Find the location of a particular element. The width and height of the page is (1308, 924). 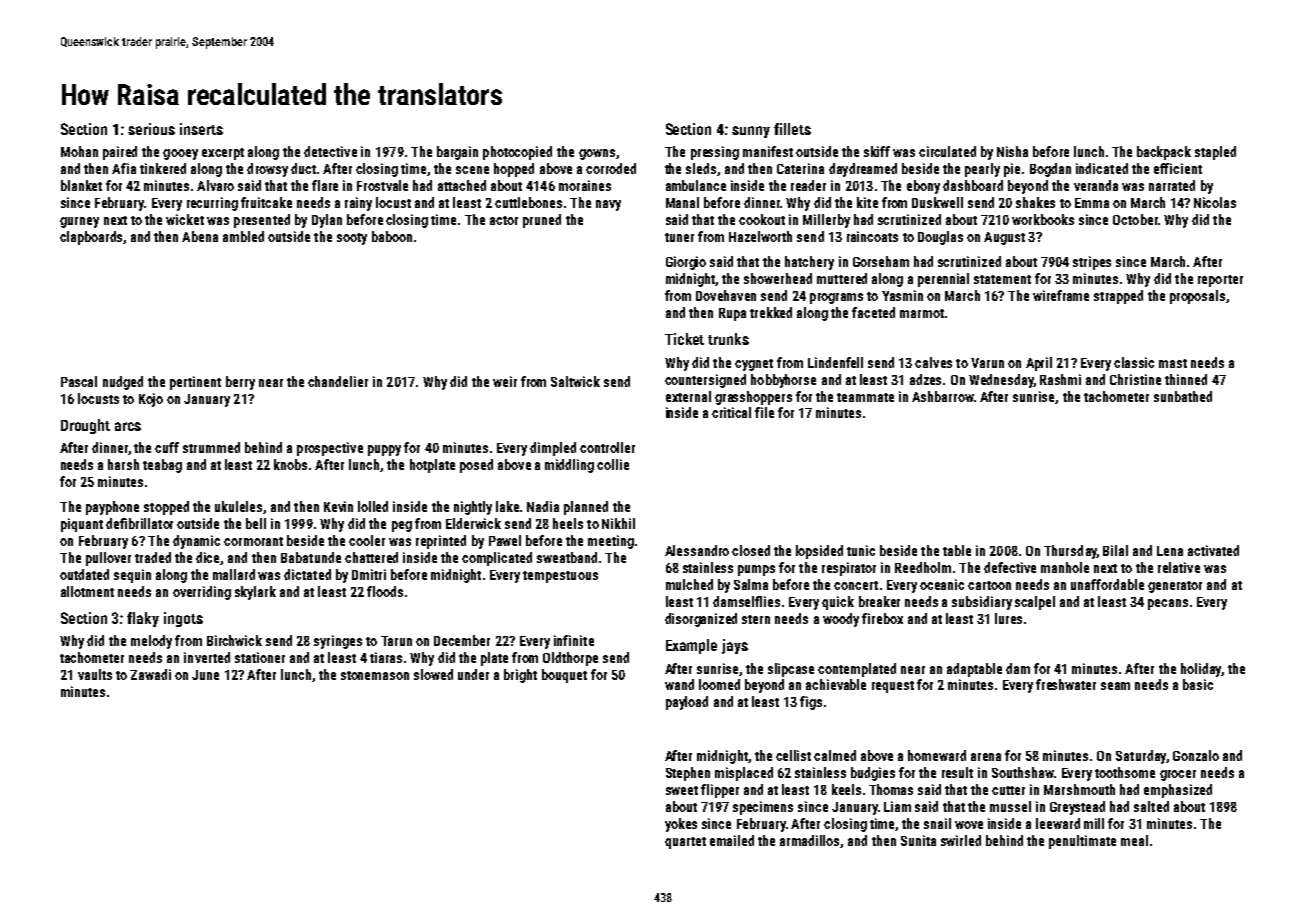

tempestuous is located at coordinates (560, 577).
